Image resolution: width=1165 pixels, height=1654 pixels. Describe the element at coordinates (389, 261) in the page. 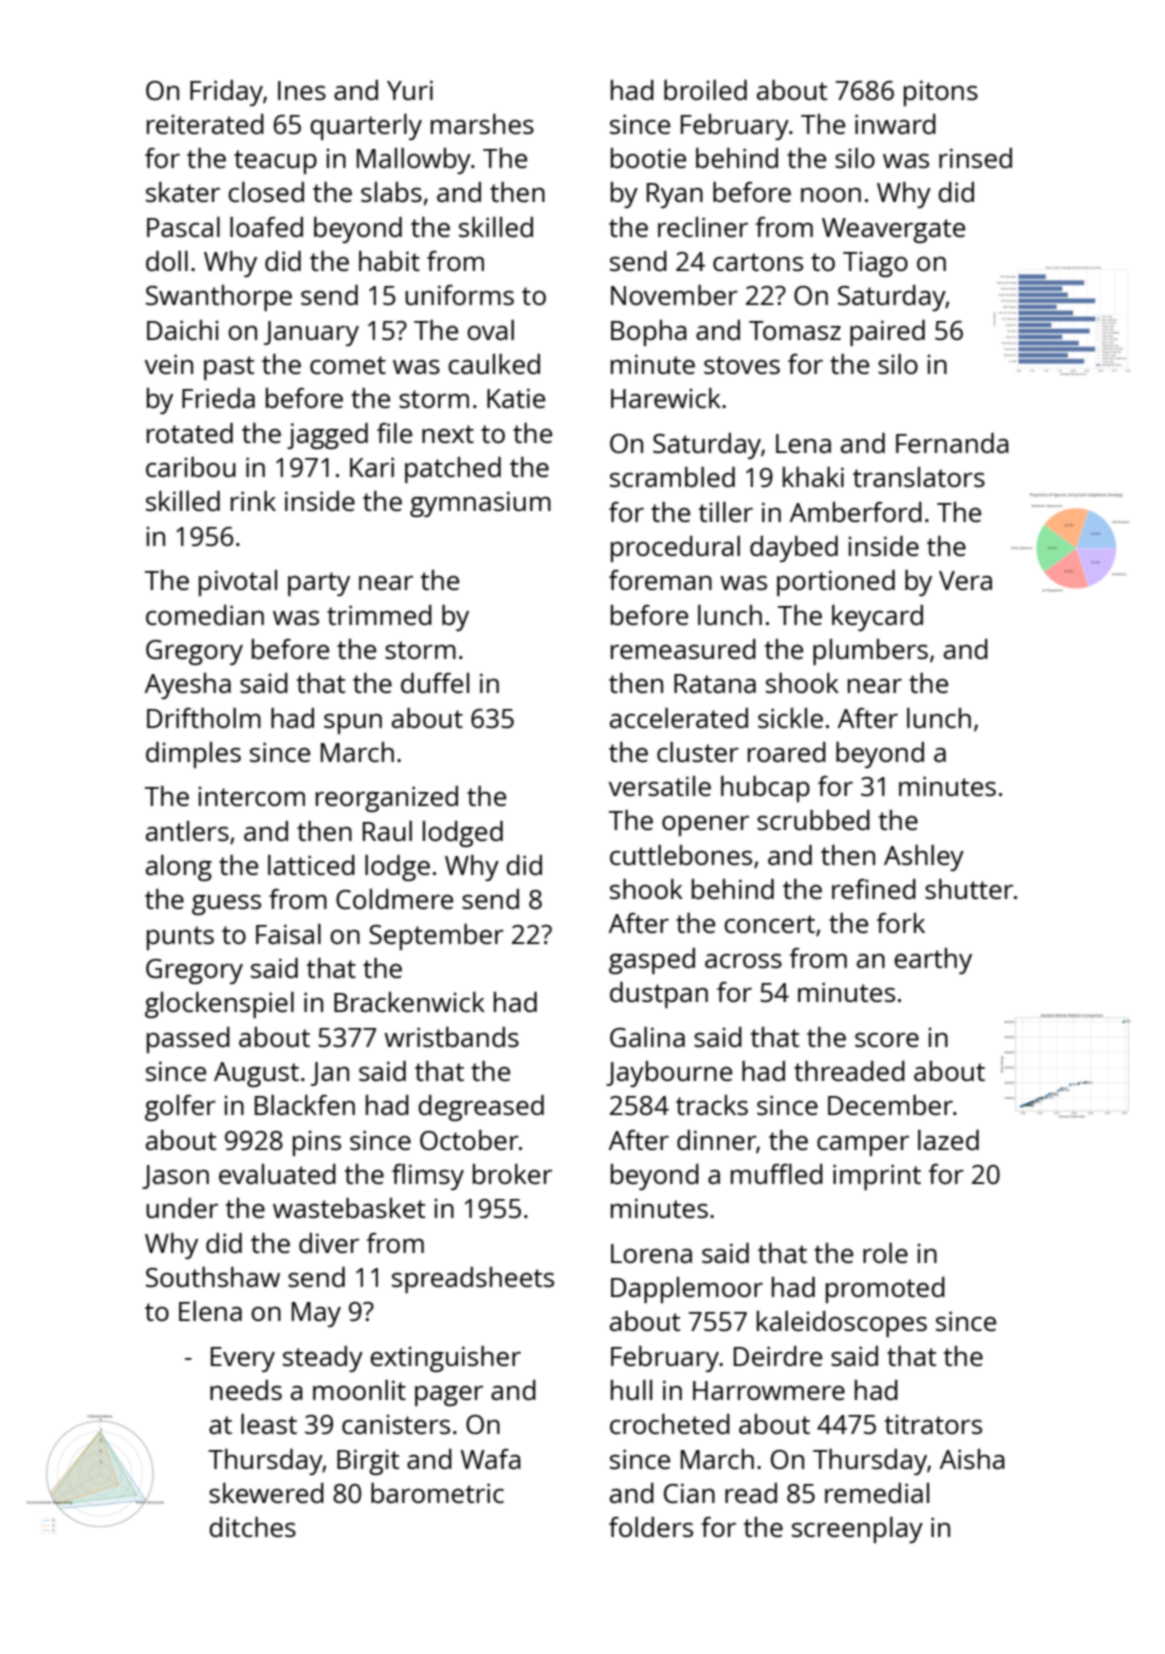

I see `habit` at that location.
